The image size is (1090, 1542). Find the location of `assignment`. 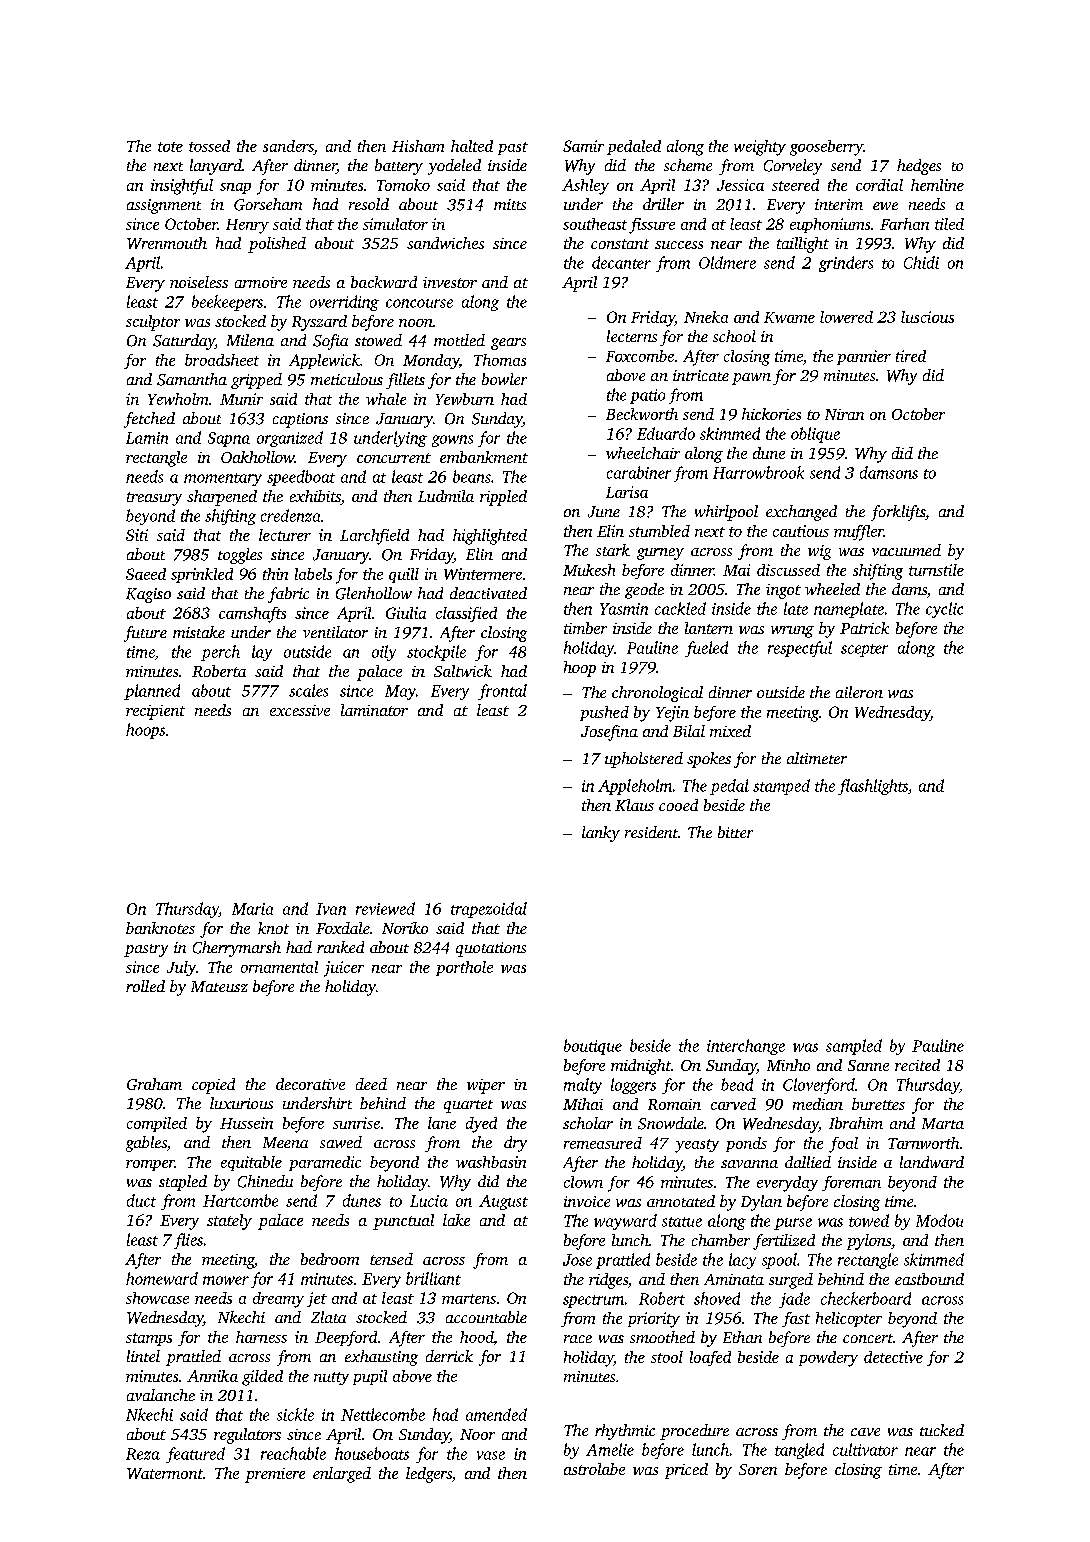

assignment is located at coordinates (164, 206).
